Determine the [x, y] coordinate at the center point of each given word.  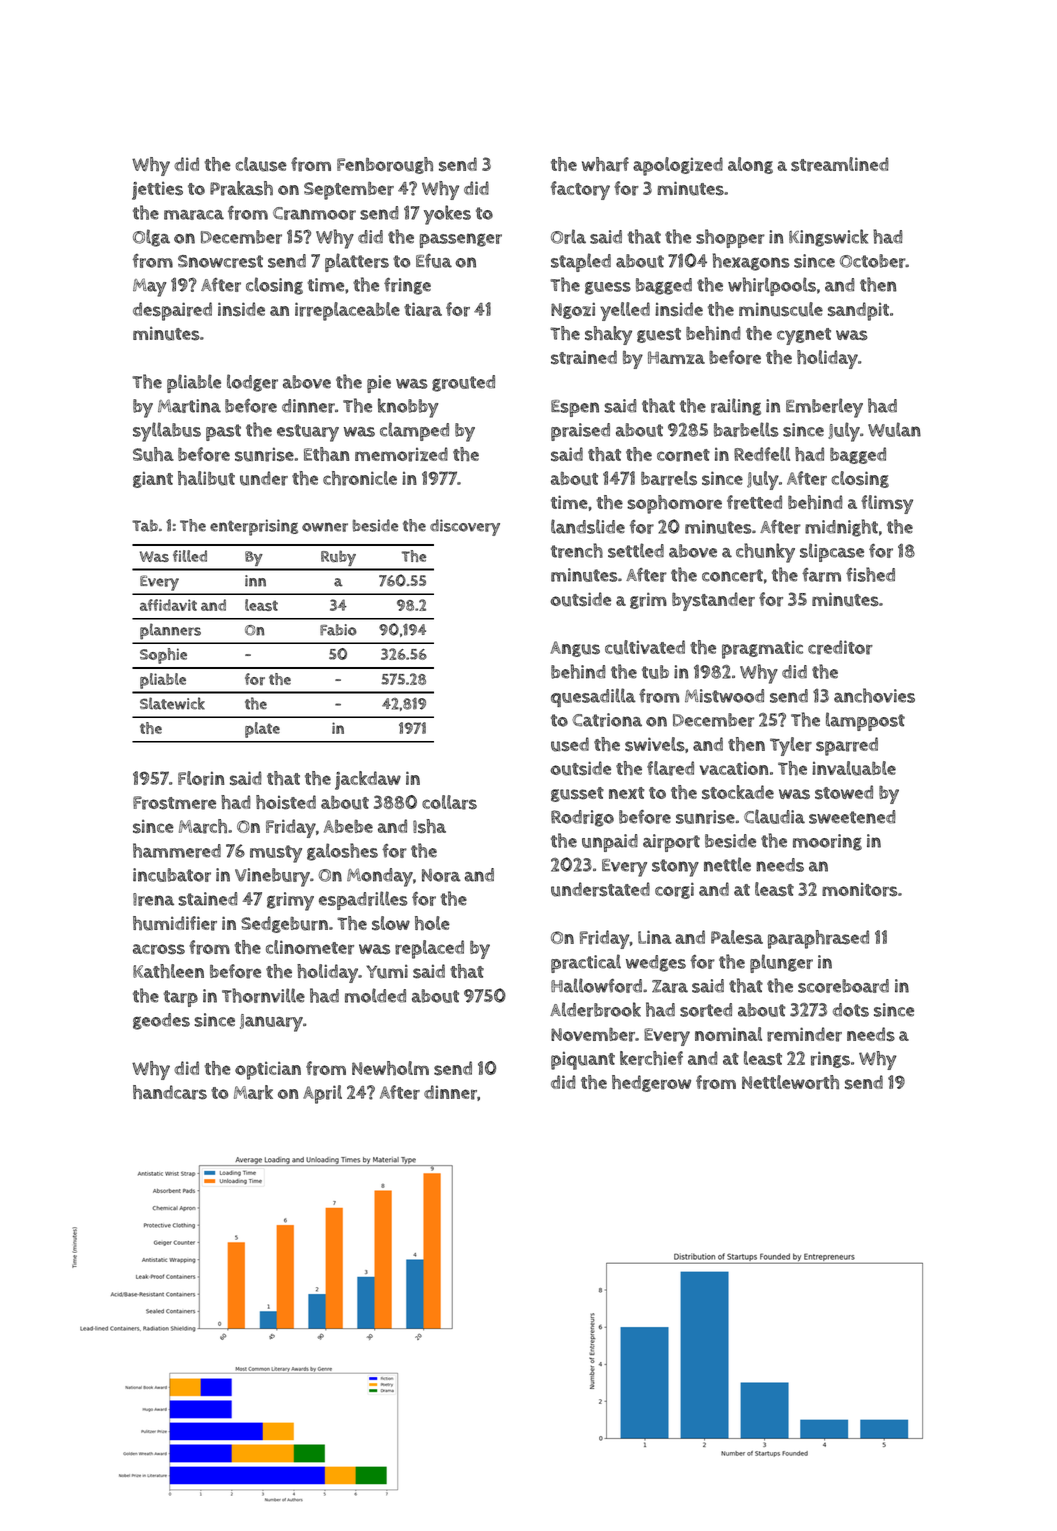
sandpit [858, 311]
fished [870, 574]
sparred [847, 746]
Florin [201, 778]
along [750, 165]
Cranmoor [314, 213]
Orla [568, 236]
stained [208, 899]
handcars [170, 1092]
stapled [581, 262]
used [570, 744]
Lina [654, 937]
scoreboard [843, 986]
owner [325, 527]
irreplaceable [347, 311]
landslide [588, 526]
